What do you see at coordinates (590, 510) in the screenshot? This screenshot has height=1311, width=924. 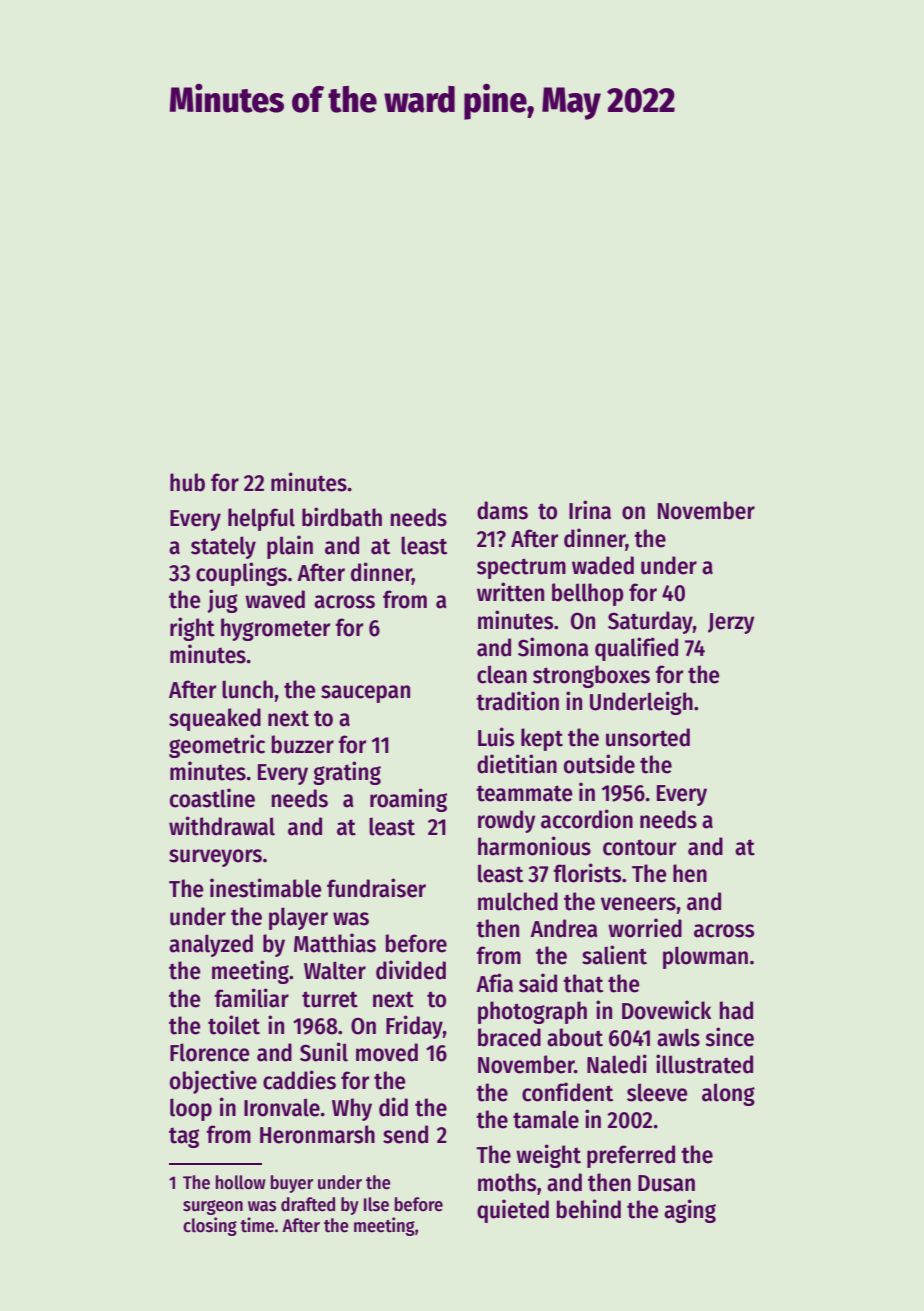 I see `Irina` at bounding box center [590, 510].
